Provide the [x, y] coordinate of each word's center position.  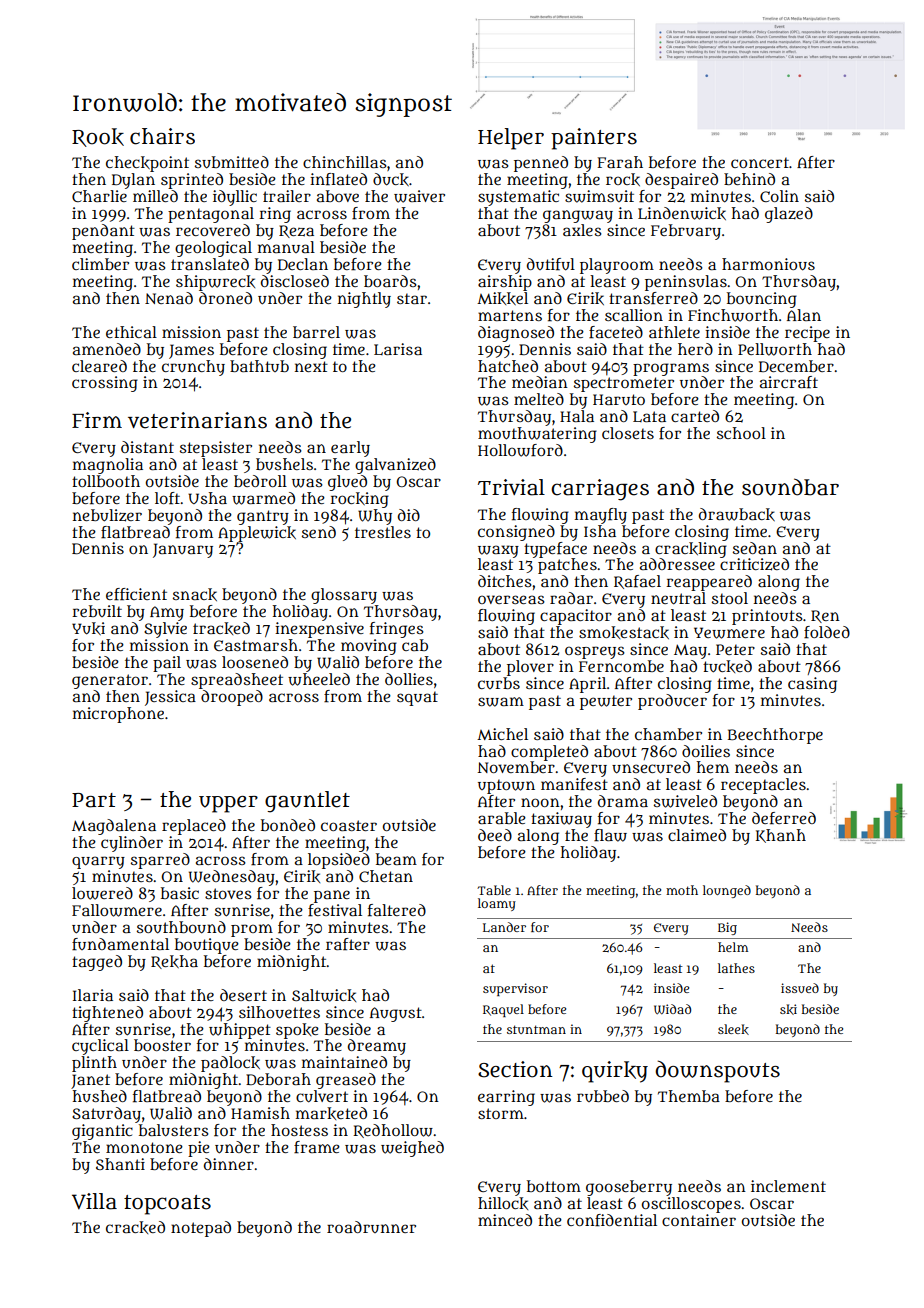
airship [505, 283]
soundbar [790, 487]
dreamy [377, 1047]
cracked [135, 1227]
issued [800, 988]
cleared [99, 366]
